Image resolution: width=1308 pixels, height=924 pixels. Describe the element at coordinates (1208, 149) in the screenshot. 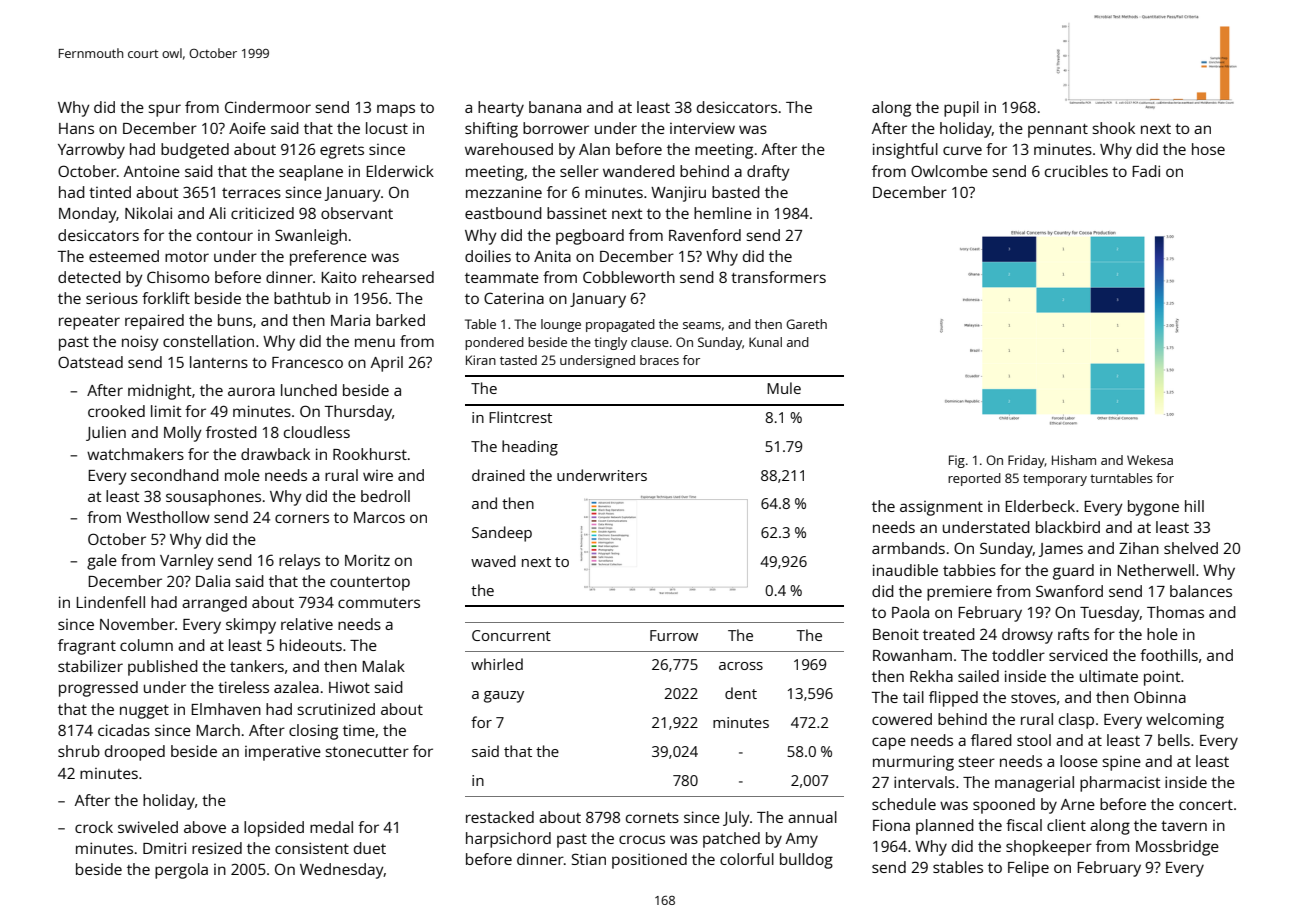

I see `hose` at that location.
